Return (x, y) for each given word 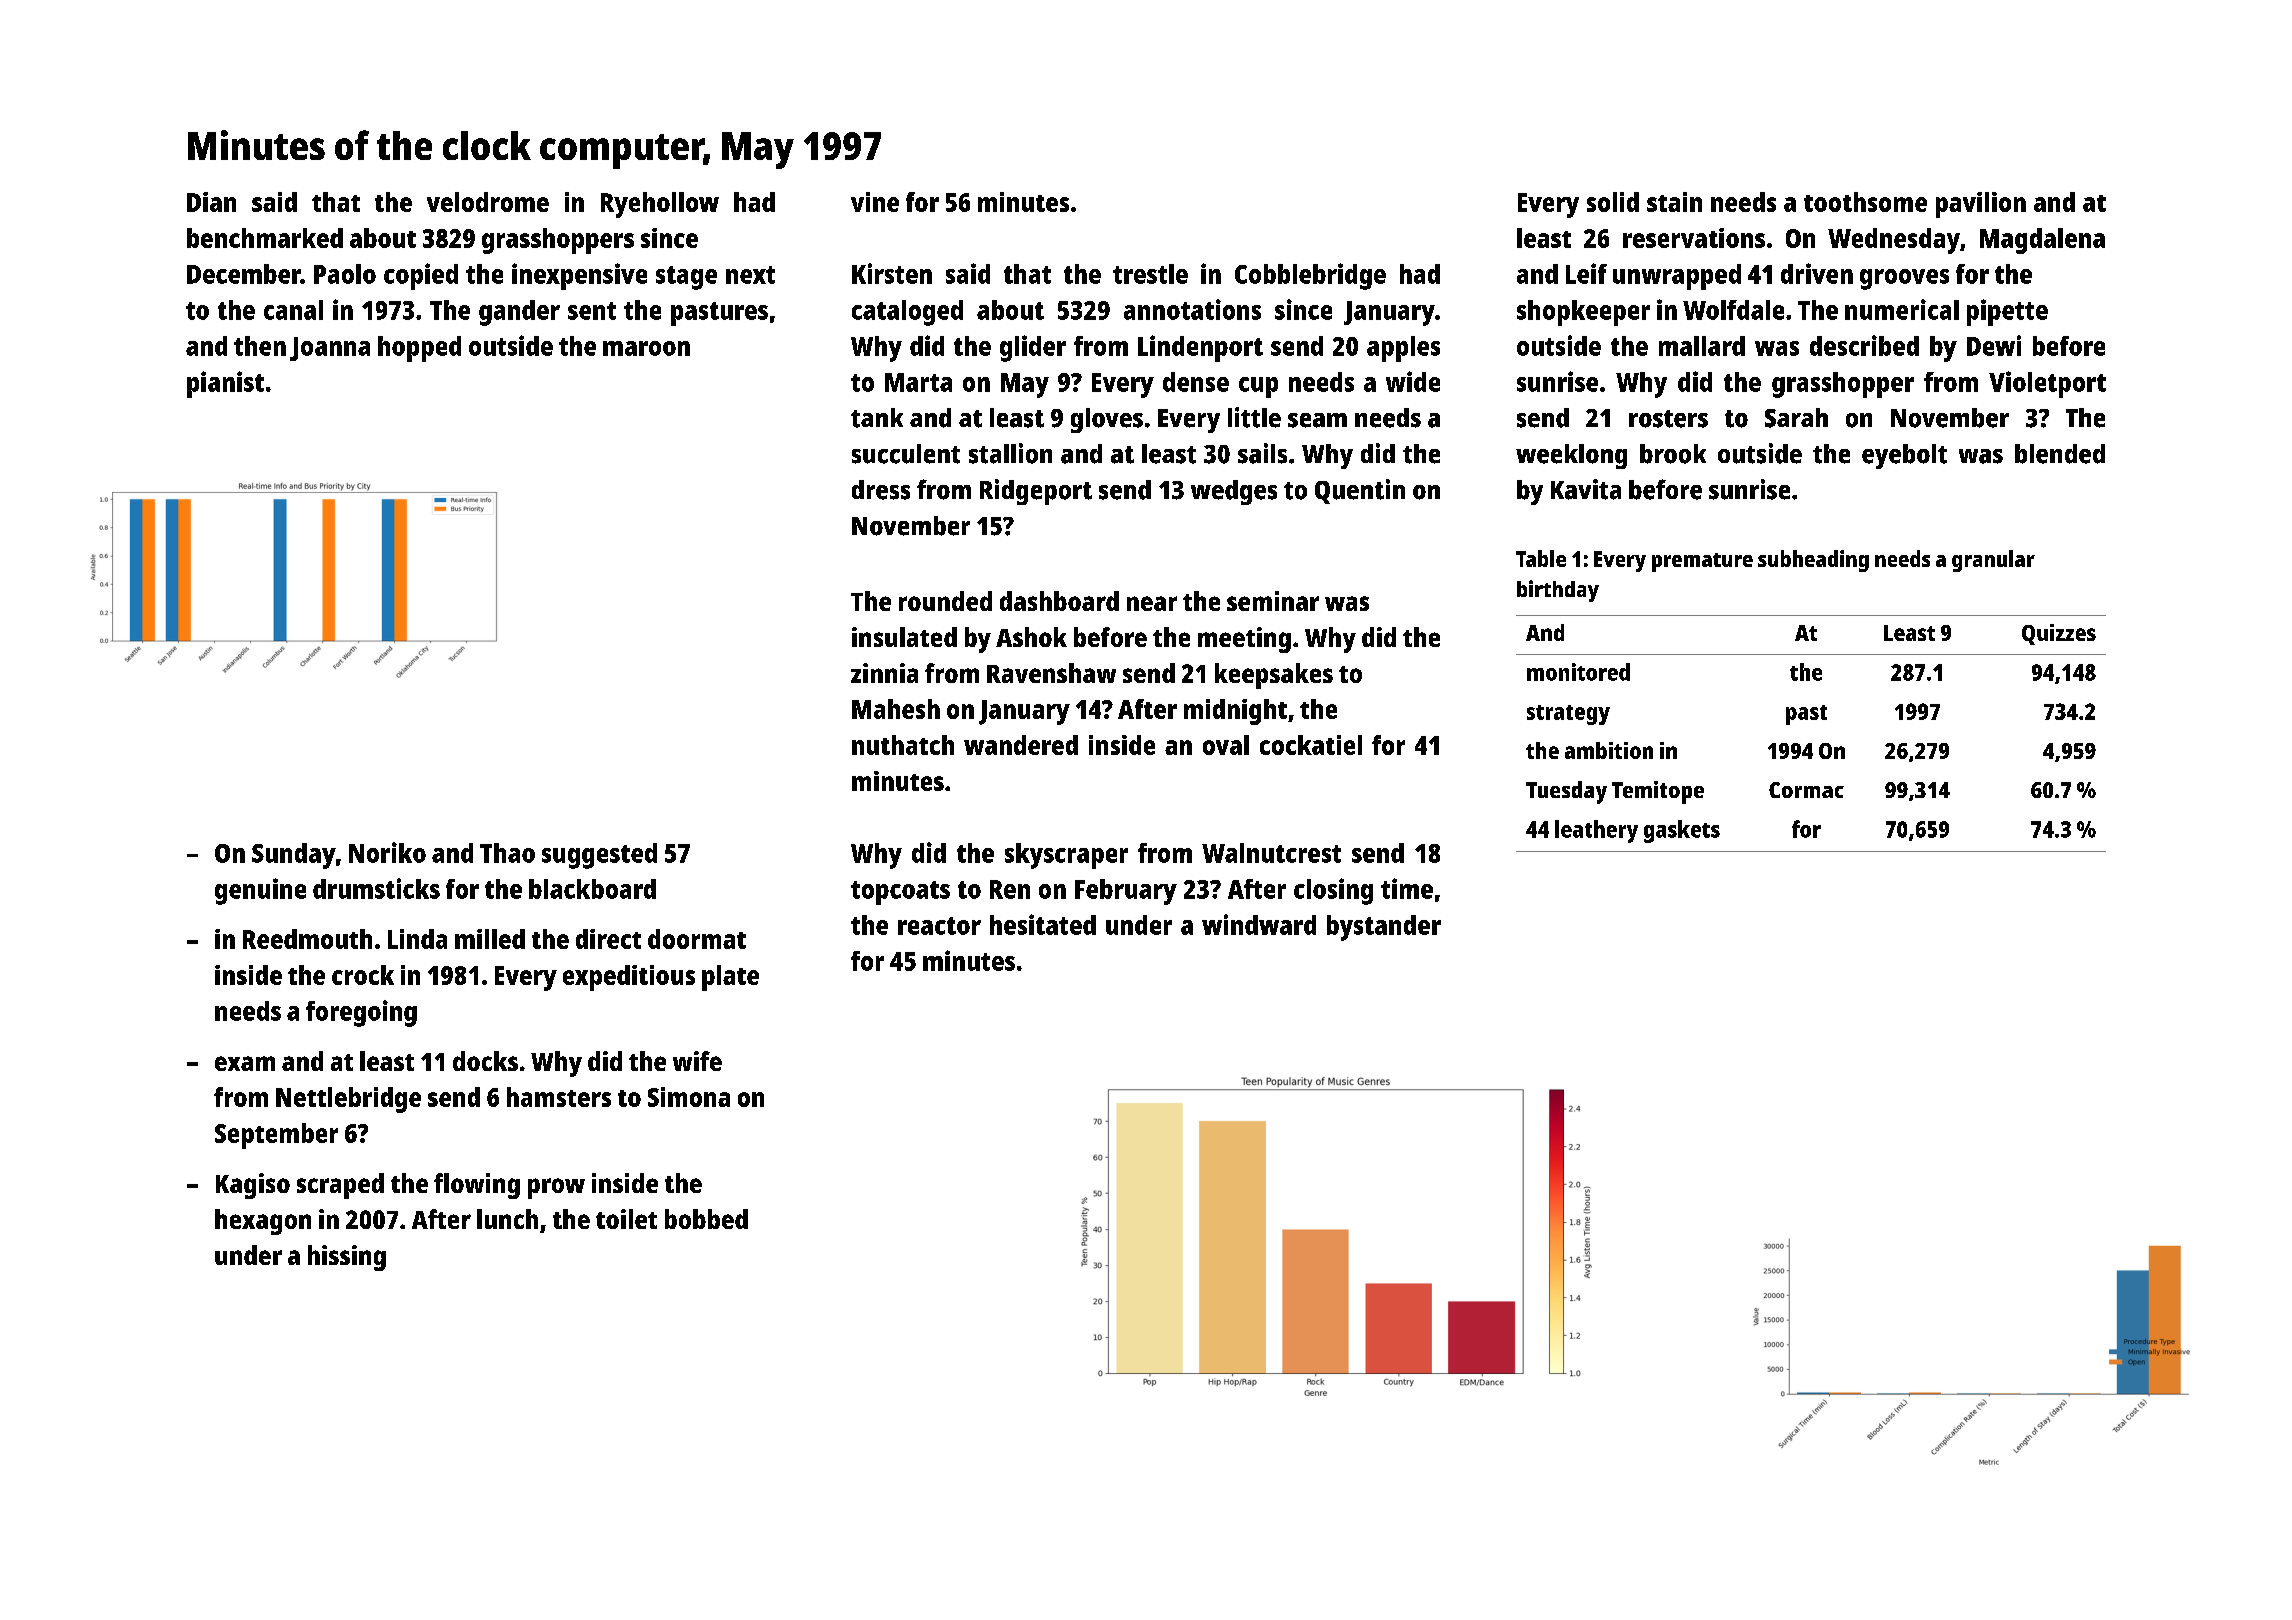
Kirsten (892, 273)
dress (881, 490)
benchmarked (265, 238)
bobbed (706, 1219)
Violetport (2047, 384)
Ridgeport (1036, 492)
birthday (1558, 591)
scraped (340, 1186)
